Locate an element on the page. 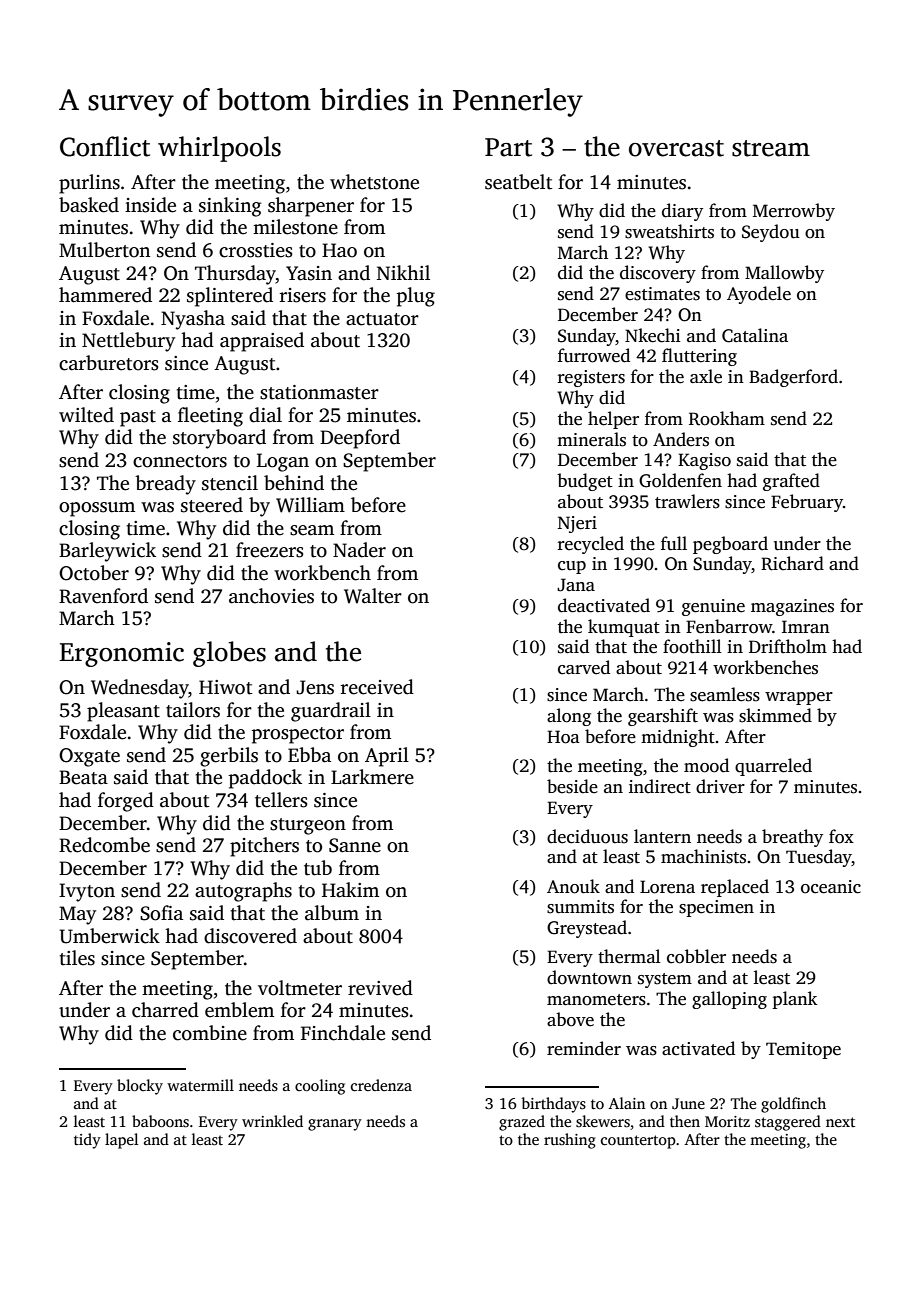 The width and height of the image is (924, 1311). axle is located at coordinates (706, 376).
